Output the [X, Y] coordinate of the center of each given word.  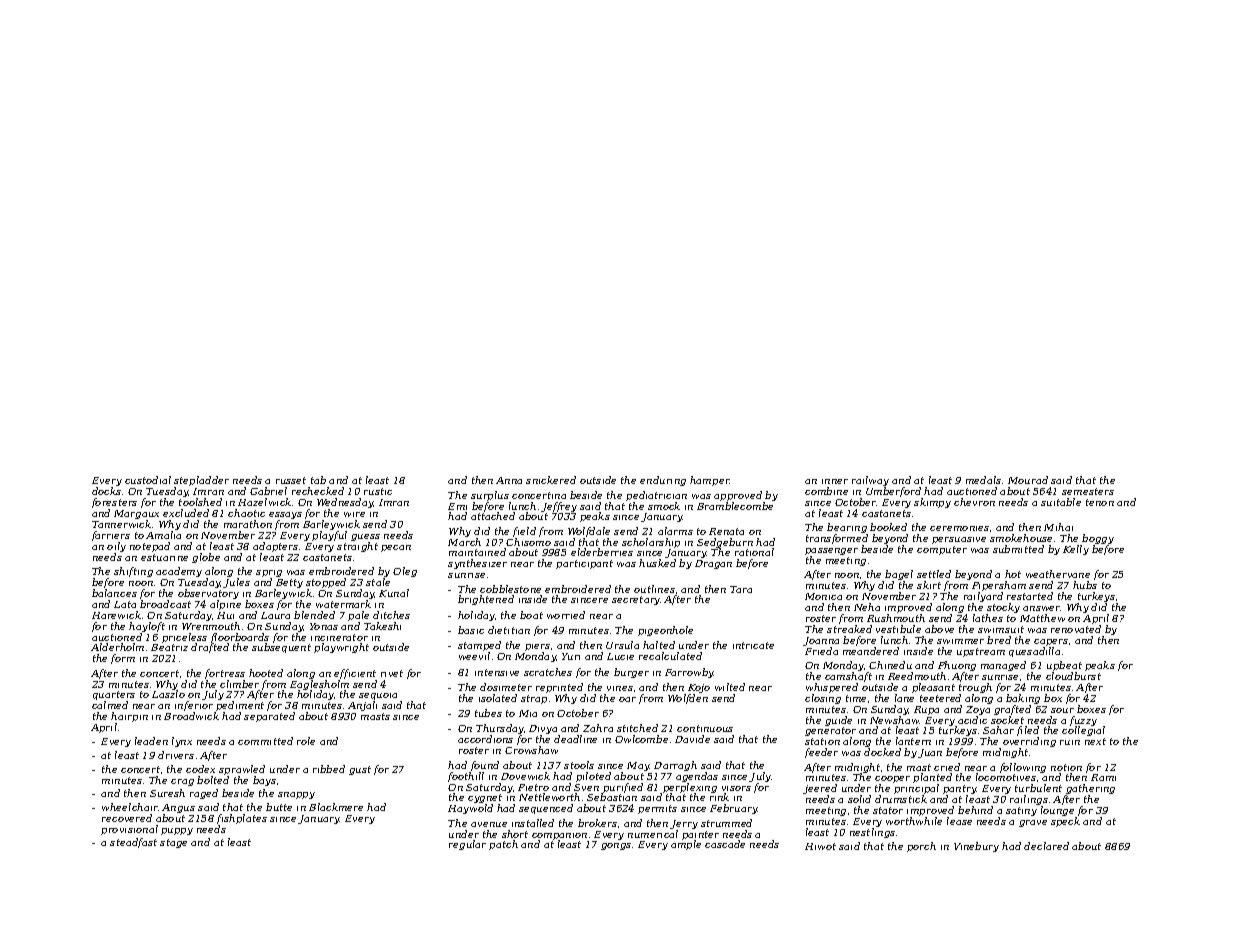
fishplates [242, 819]
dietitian [509, 630]
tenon [1100, 502]
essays [285, 515]
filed [1028, 732]
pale [358, 616]
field [524, 532]
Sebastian [612, 797]
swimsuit [1001, 629]
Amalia [163, 535]
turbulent [1038, 788]
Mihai [1058, 527]
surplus [490, 496]
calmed [110, 705]
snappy [296, 795]
